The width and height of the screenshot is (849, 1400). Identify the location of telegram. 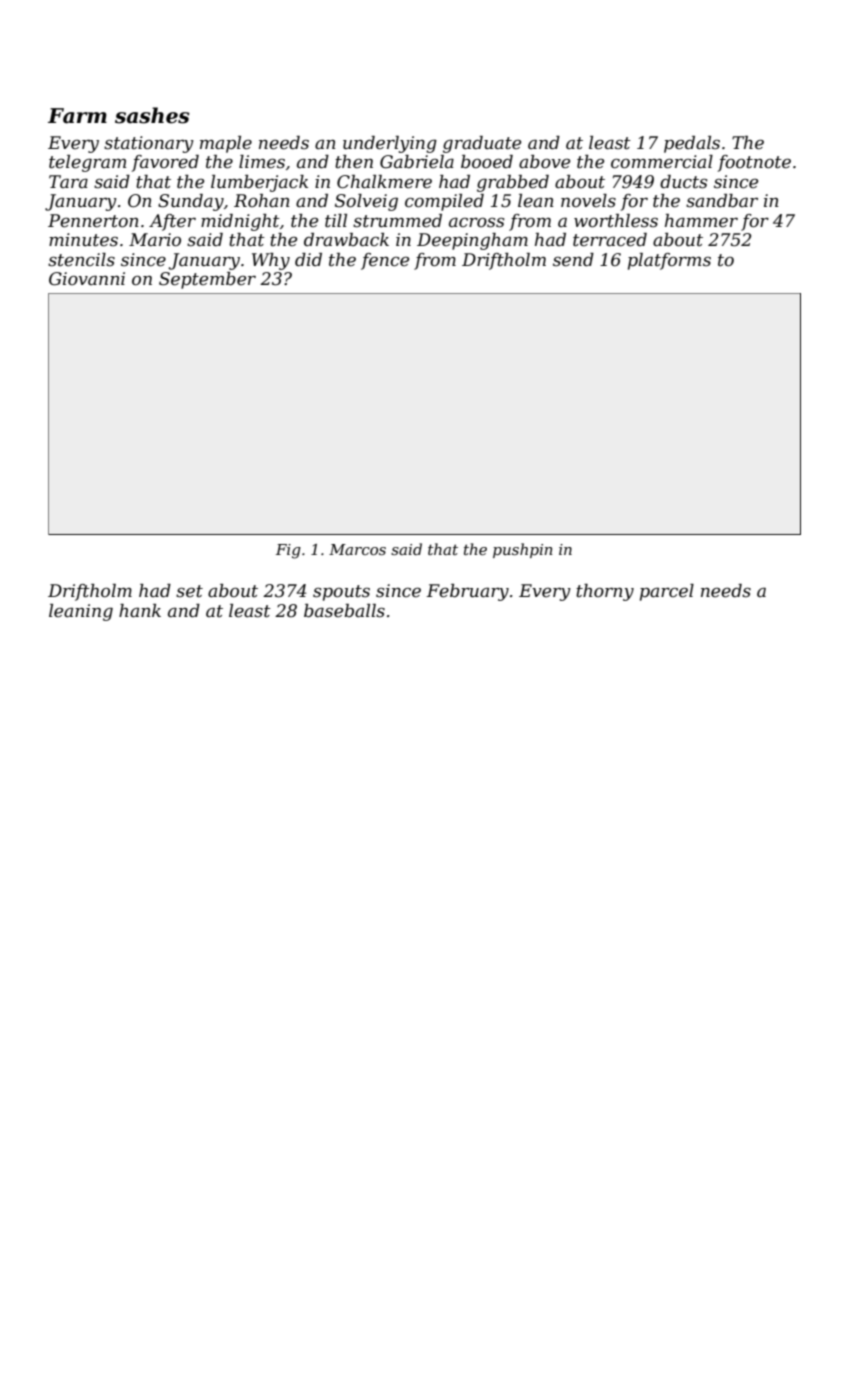
(87, 163).
